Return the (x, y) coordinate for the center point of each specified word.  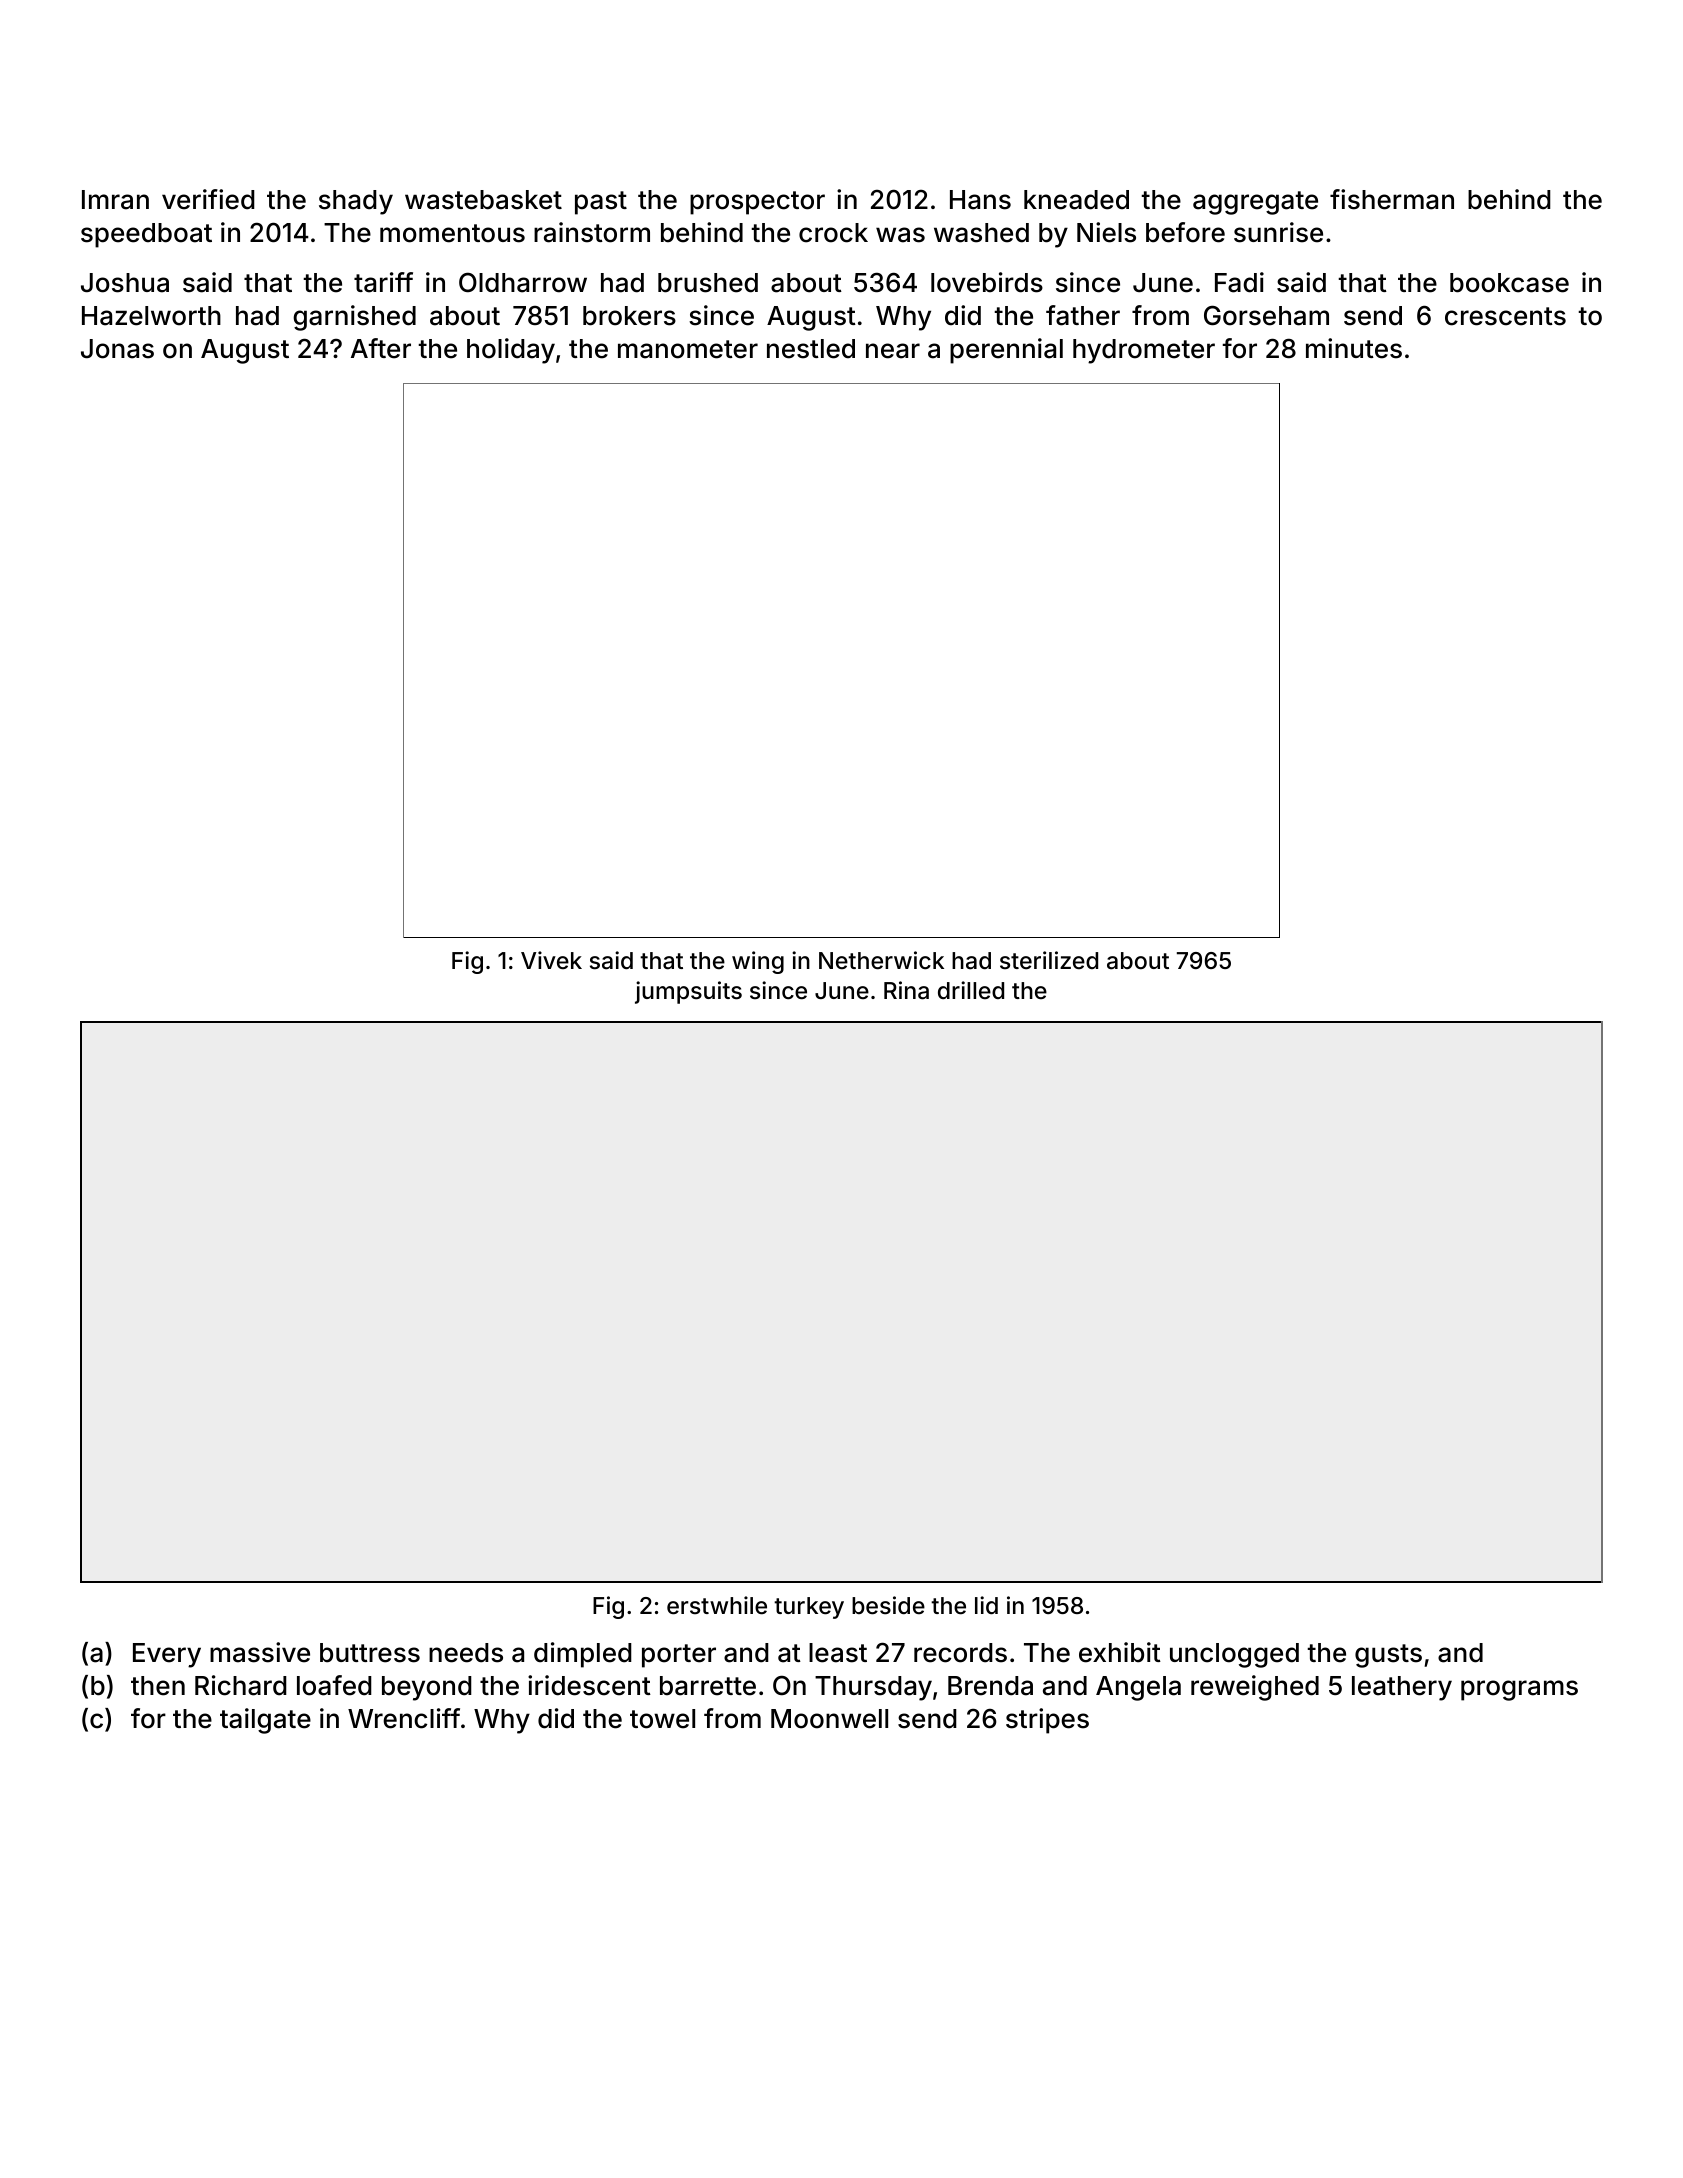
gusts (1388, 1656)
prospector (757, 203)
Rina (906, 990)
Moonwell (829, 1719)
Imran (115, 200)
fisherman (1392, 199)
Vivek (551, 960)
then (158, 1686)
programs (1519, 1690)
